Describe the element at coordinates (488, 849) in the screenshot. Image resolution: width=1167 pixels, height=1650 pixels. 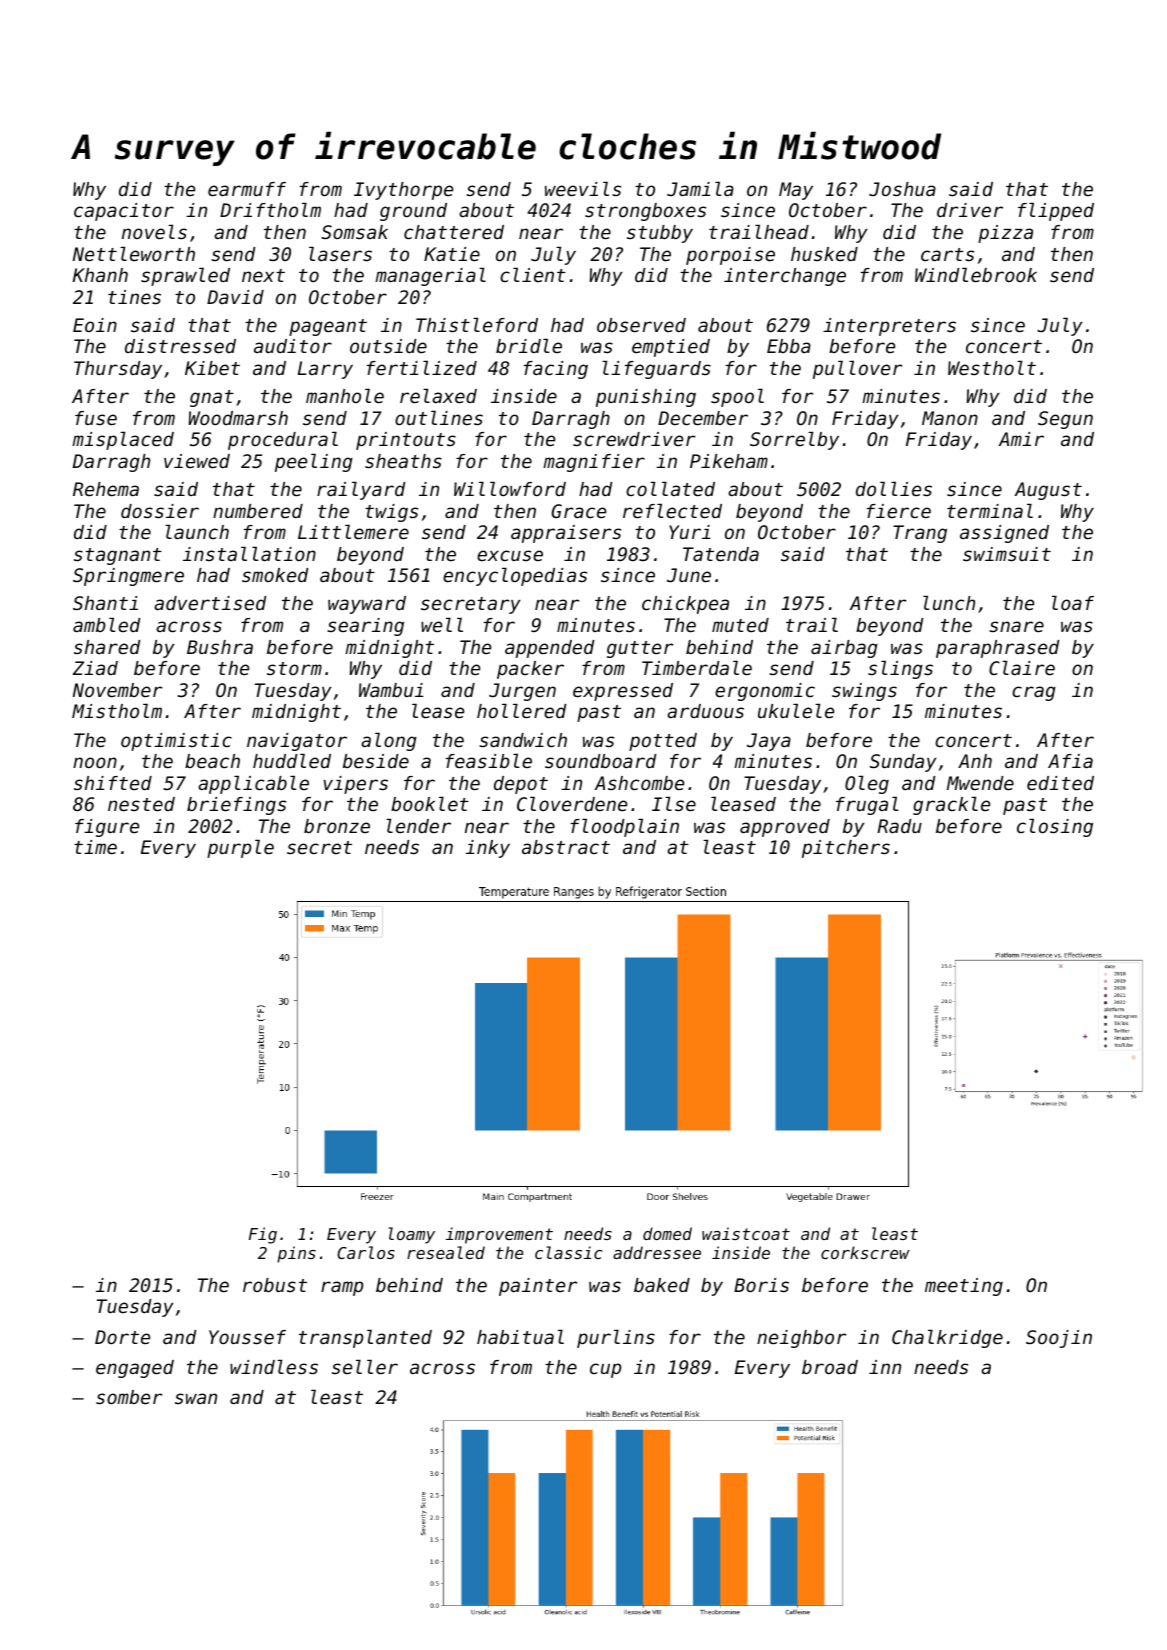
I see `inky` at that location.
